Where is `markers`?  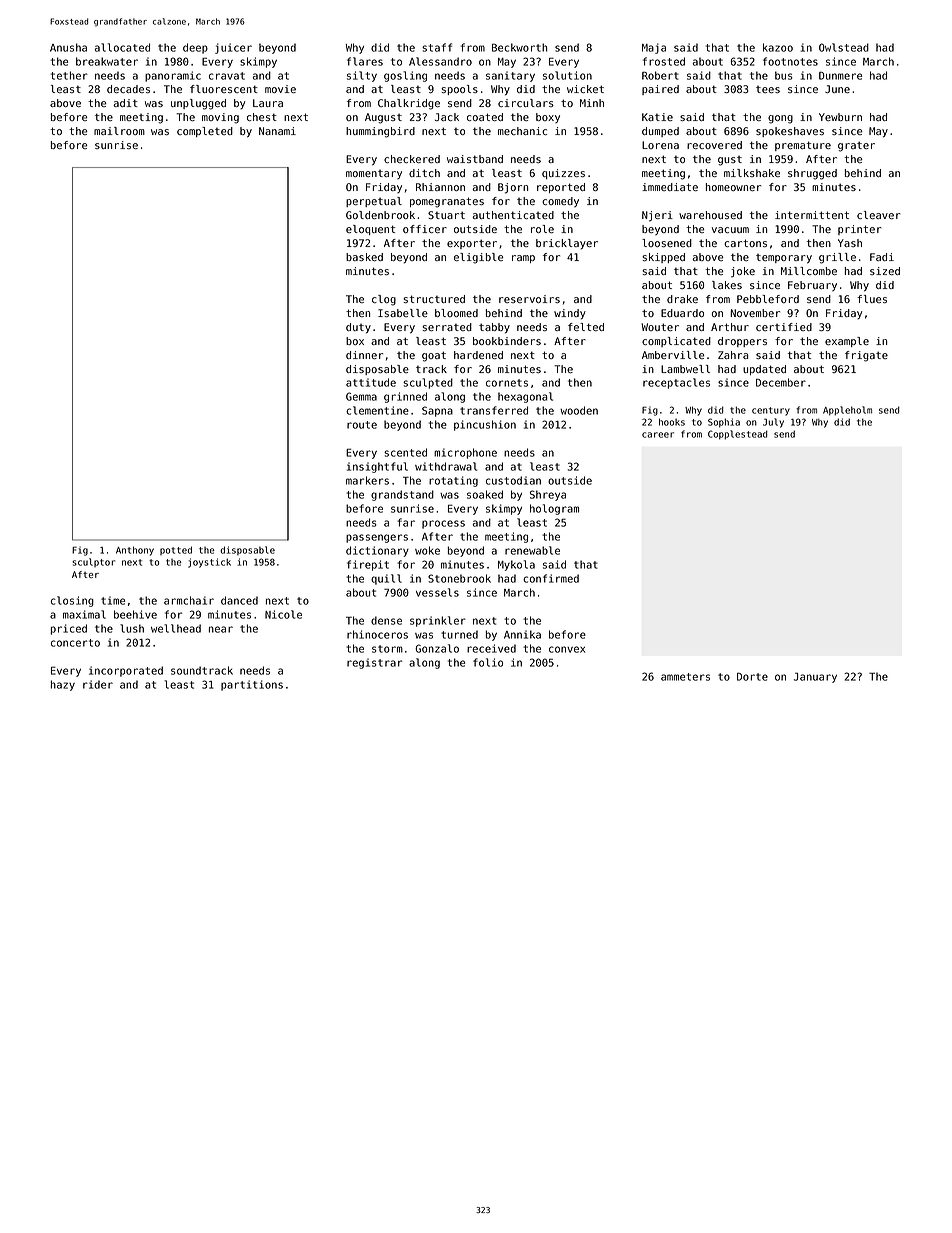
markers is located at coordinates (367, 480).
